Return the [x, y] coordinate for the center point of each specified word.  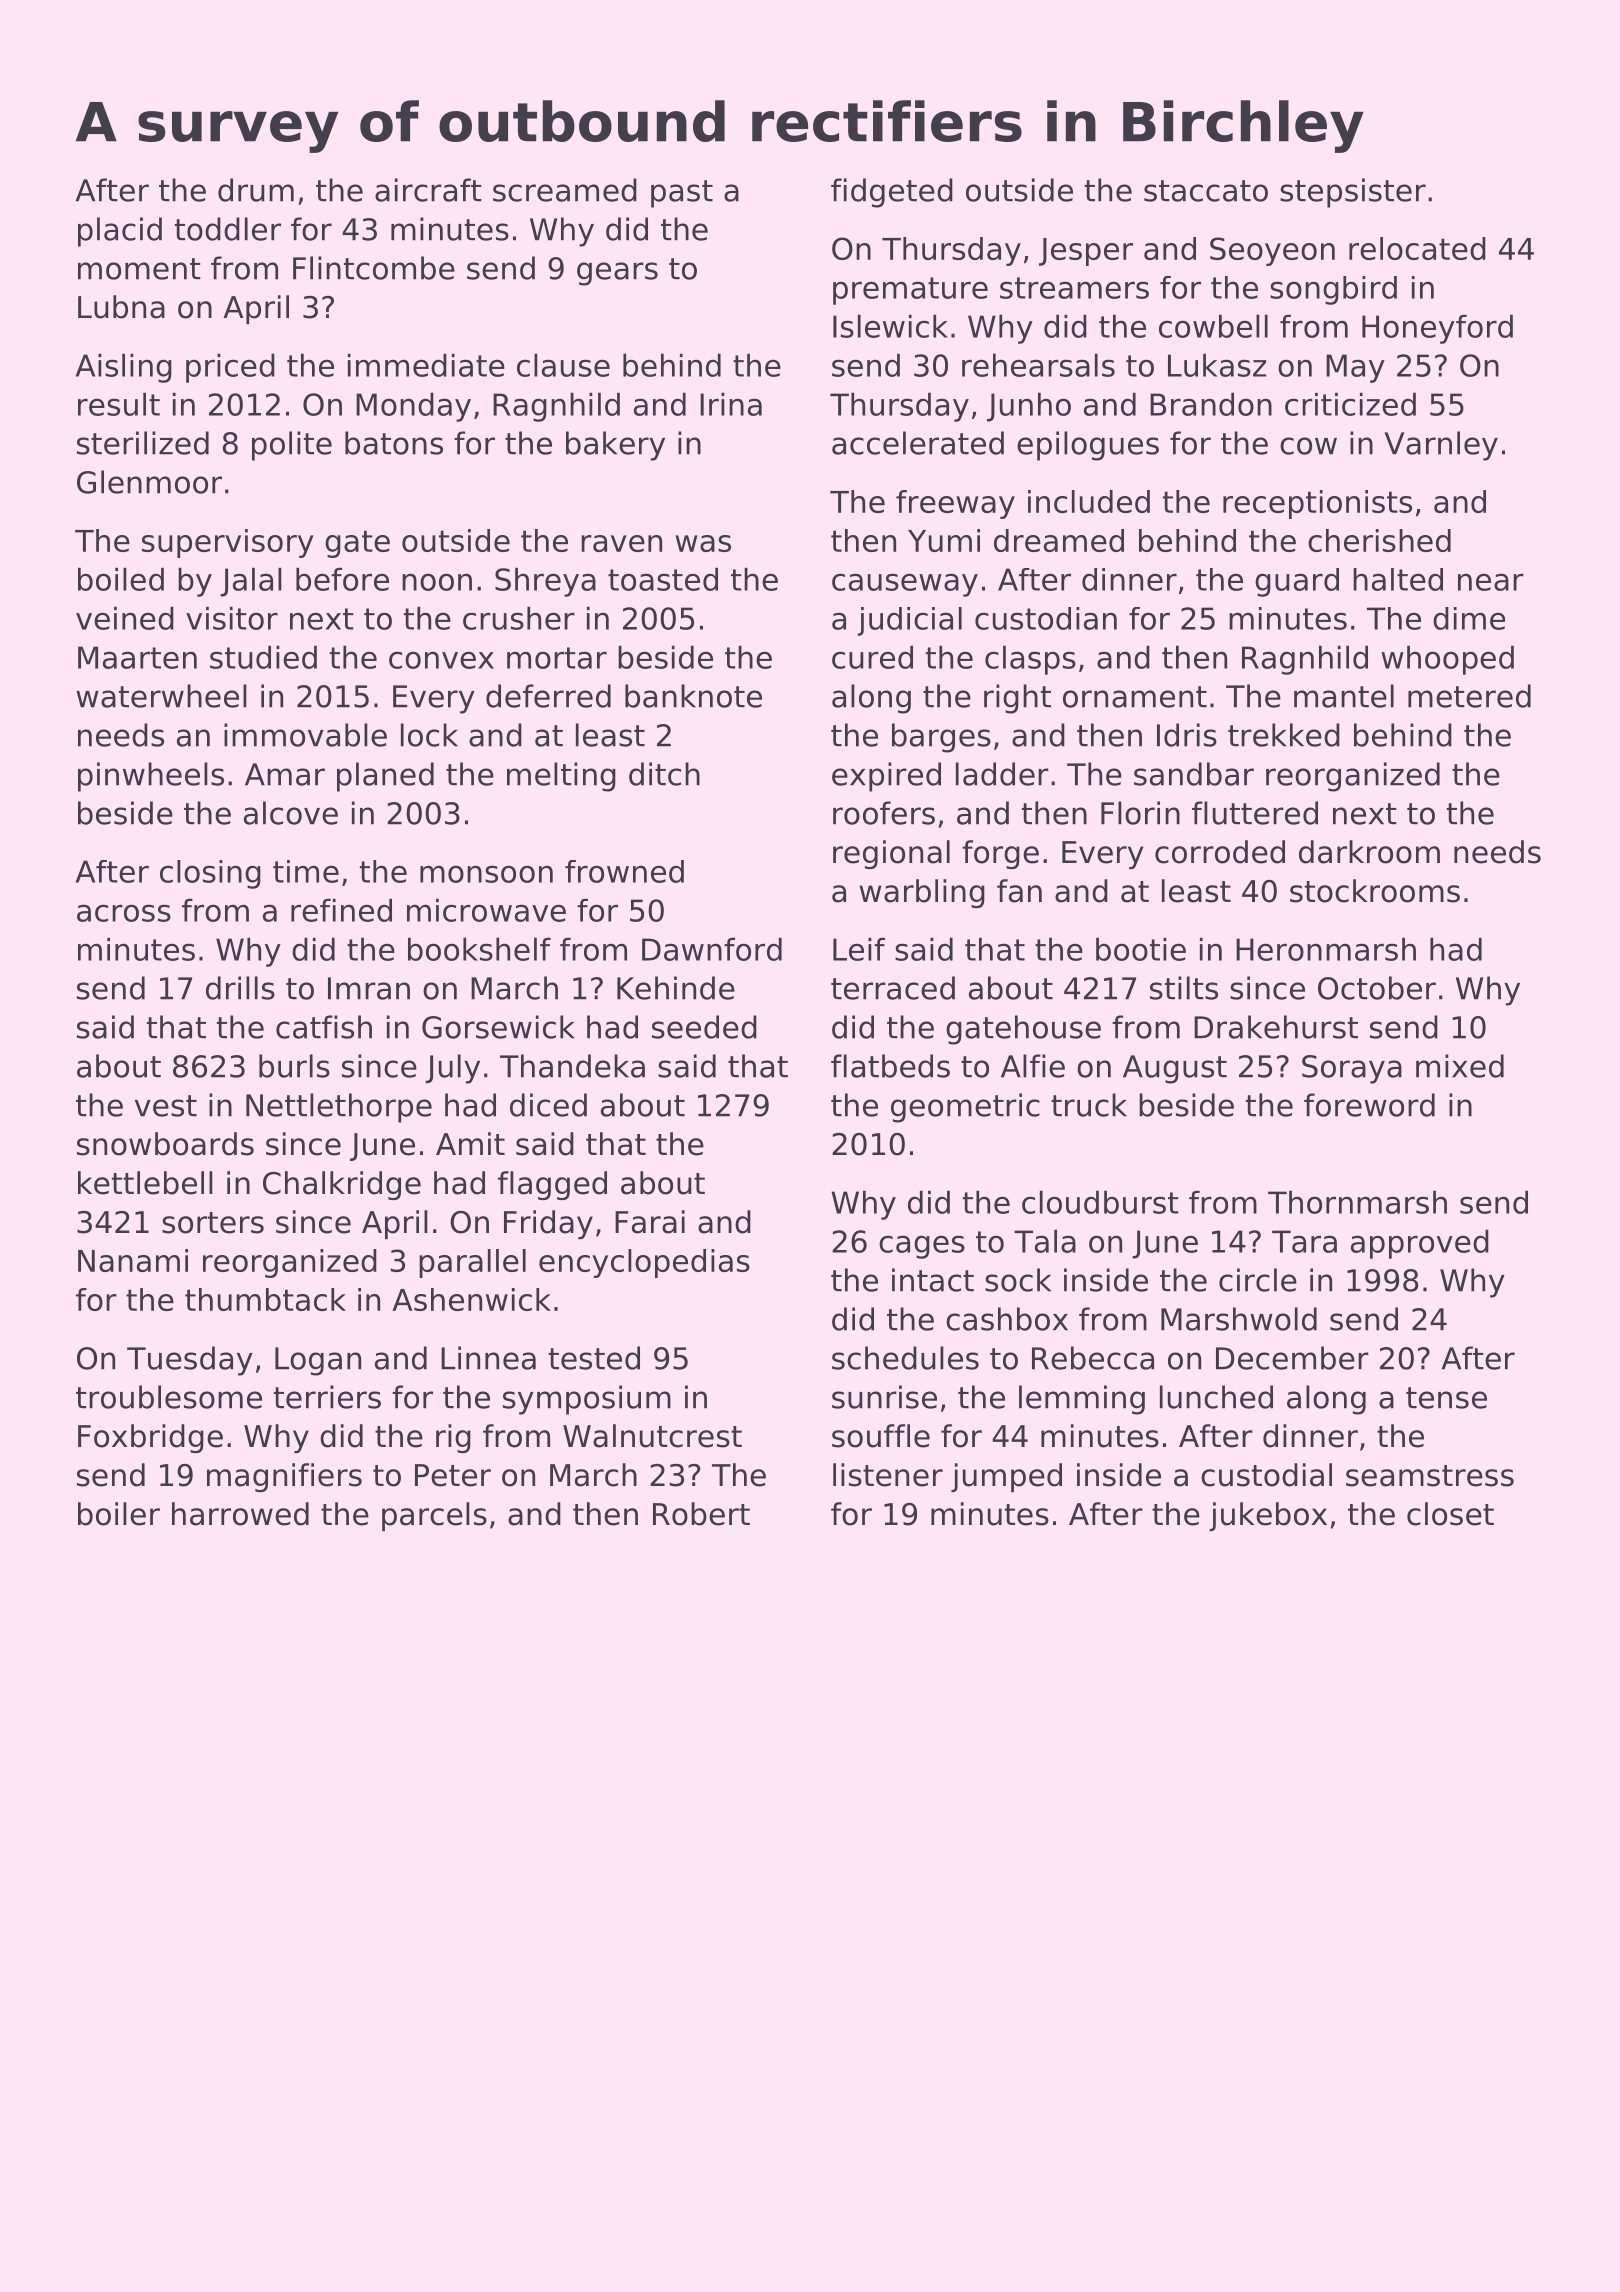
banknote [693, 696]
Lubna [121, 307]
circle [1258, 1280]
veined [125, 618]
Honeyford [1437, 329]
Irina [731, 404]
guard [1297, 582]
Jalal [251, 582]
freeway [955, 504]
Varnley [1441, 446]
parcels [434, 1516]
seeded [704, 1027]
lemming [1082, 1400]
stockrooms [1375, 891]
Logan [318, 1361]
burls [294, 1066]
